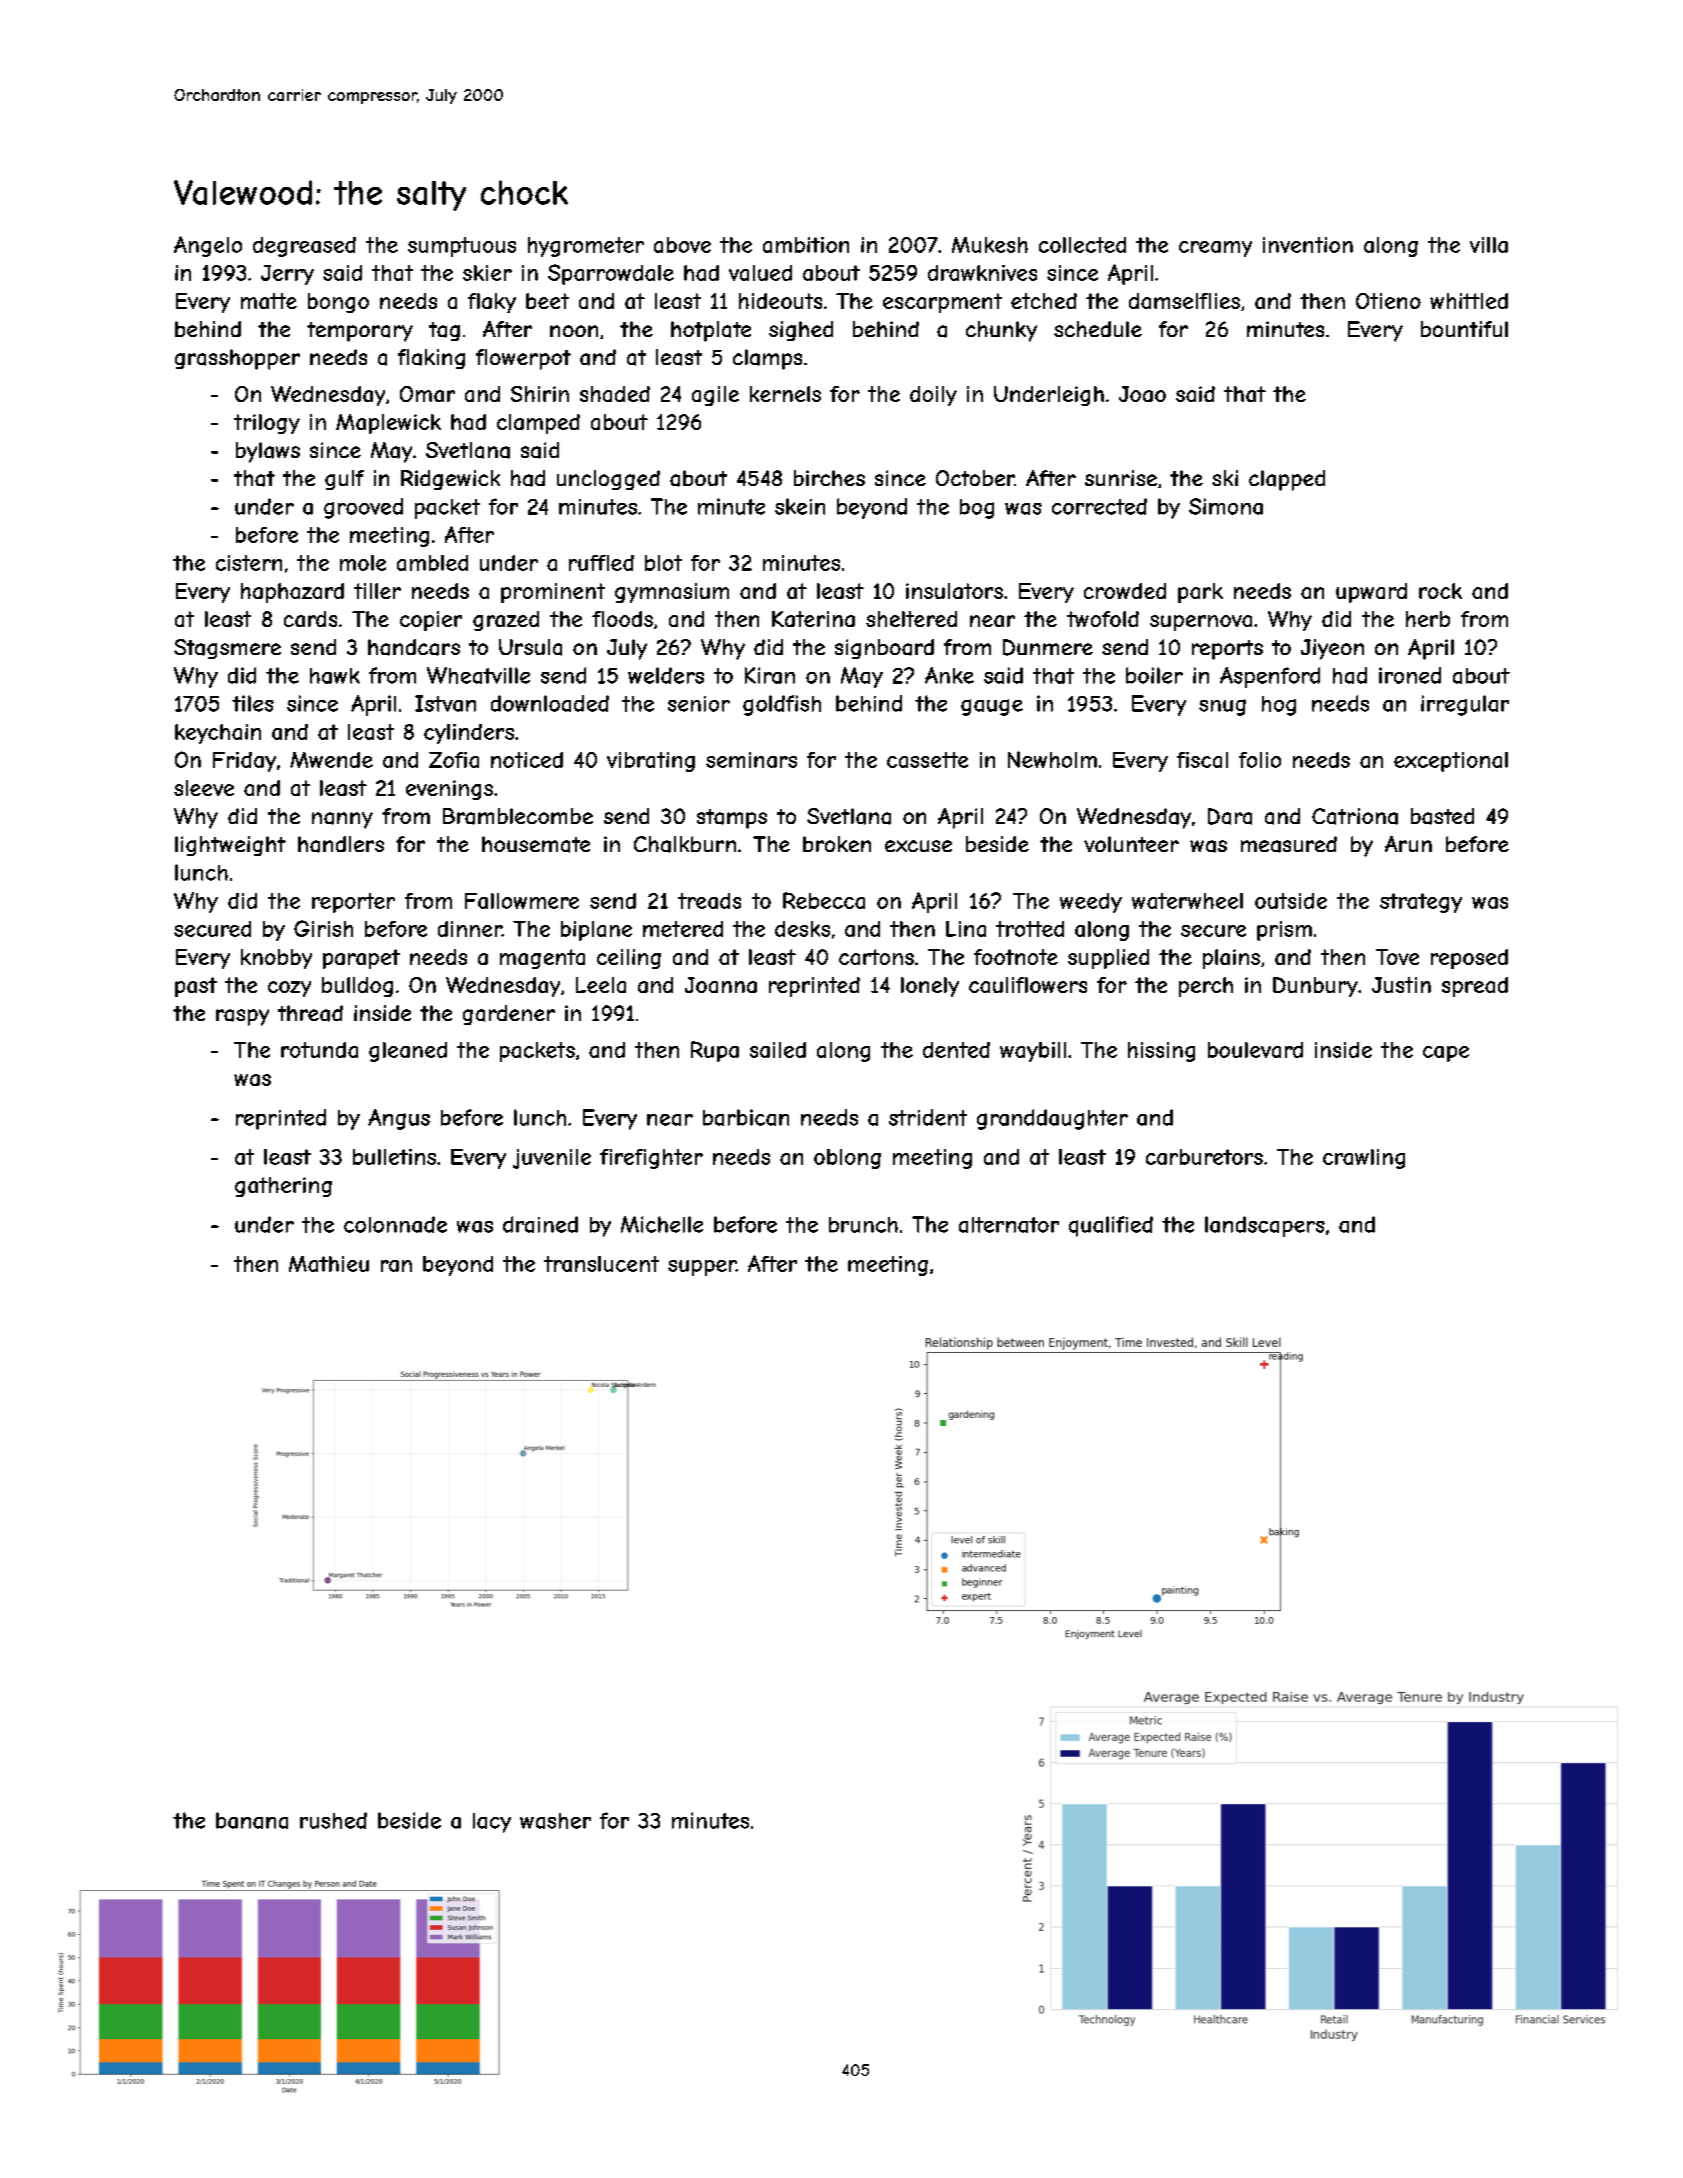 This page has height=2178, width=1683. Describe the element at coordinates (333, 1820) in the page. I see `rushed` at that location.
